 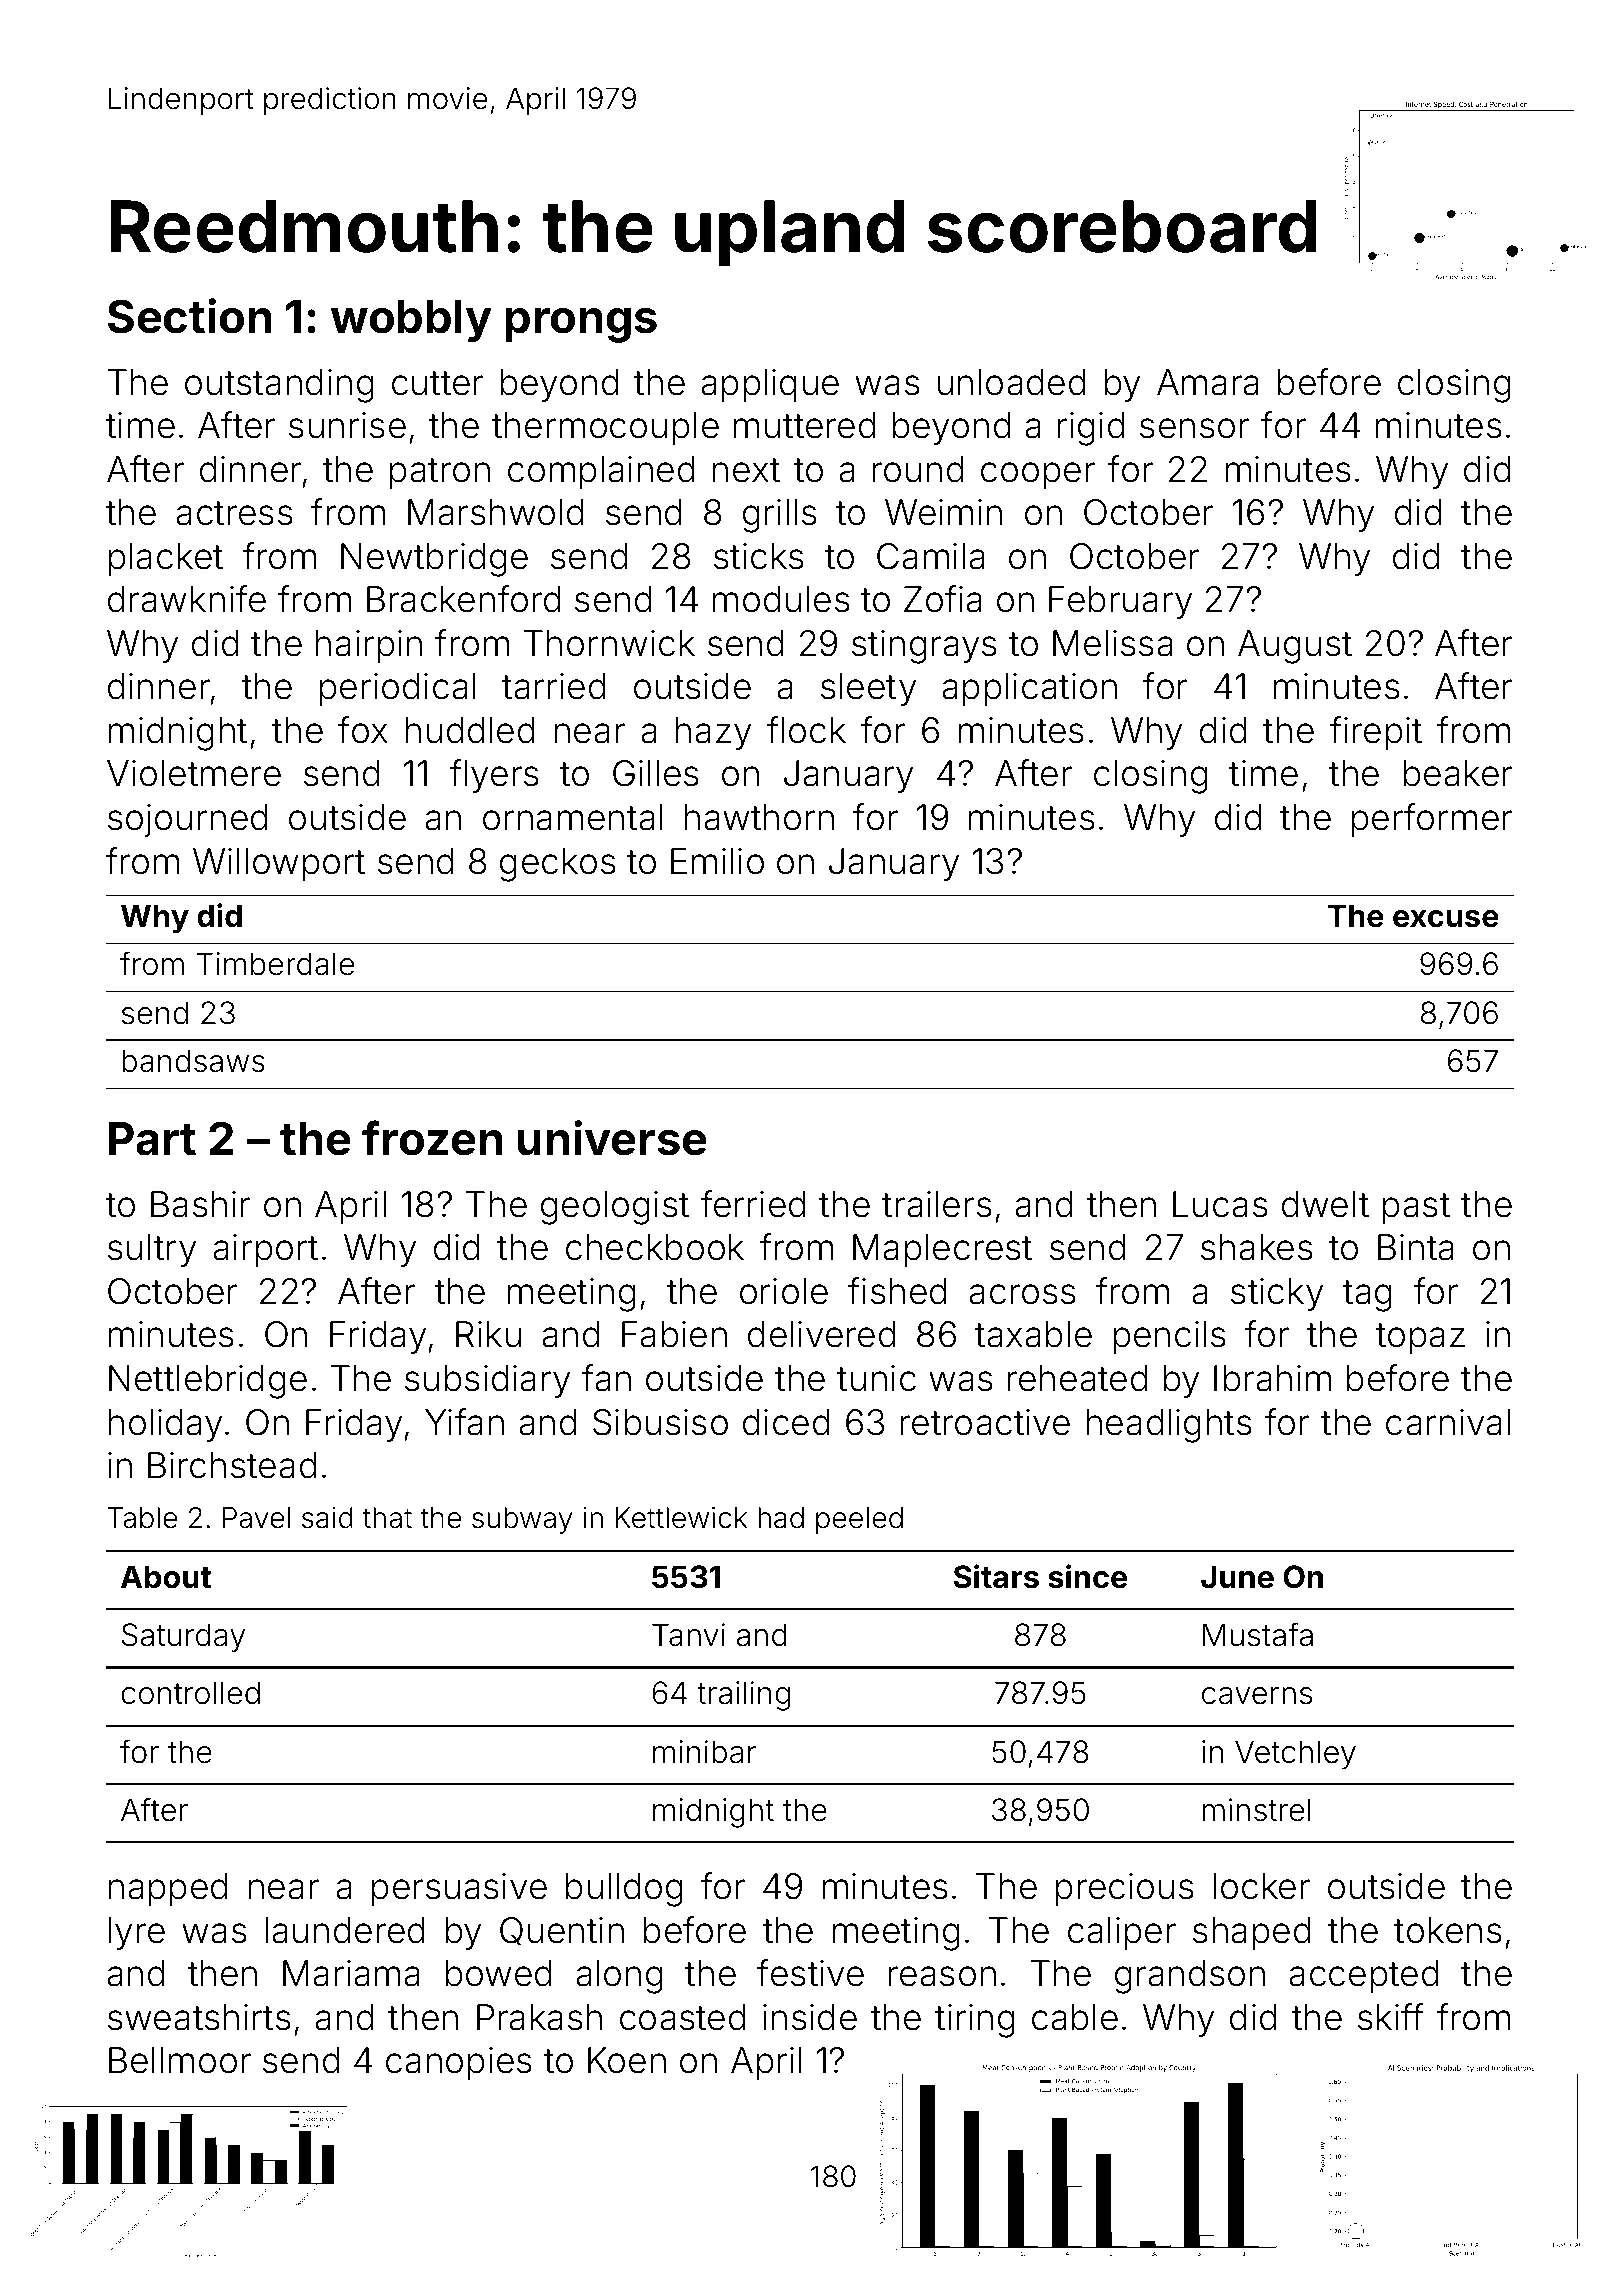 I want to click on Koen, so click(x=627, y=2060).
